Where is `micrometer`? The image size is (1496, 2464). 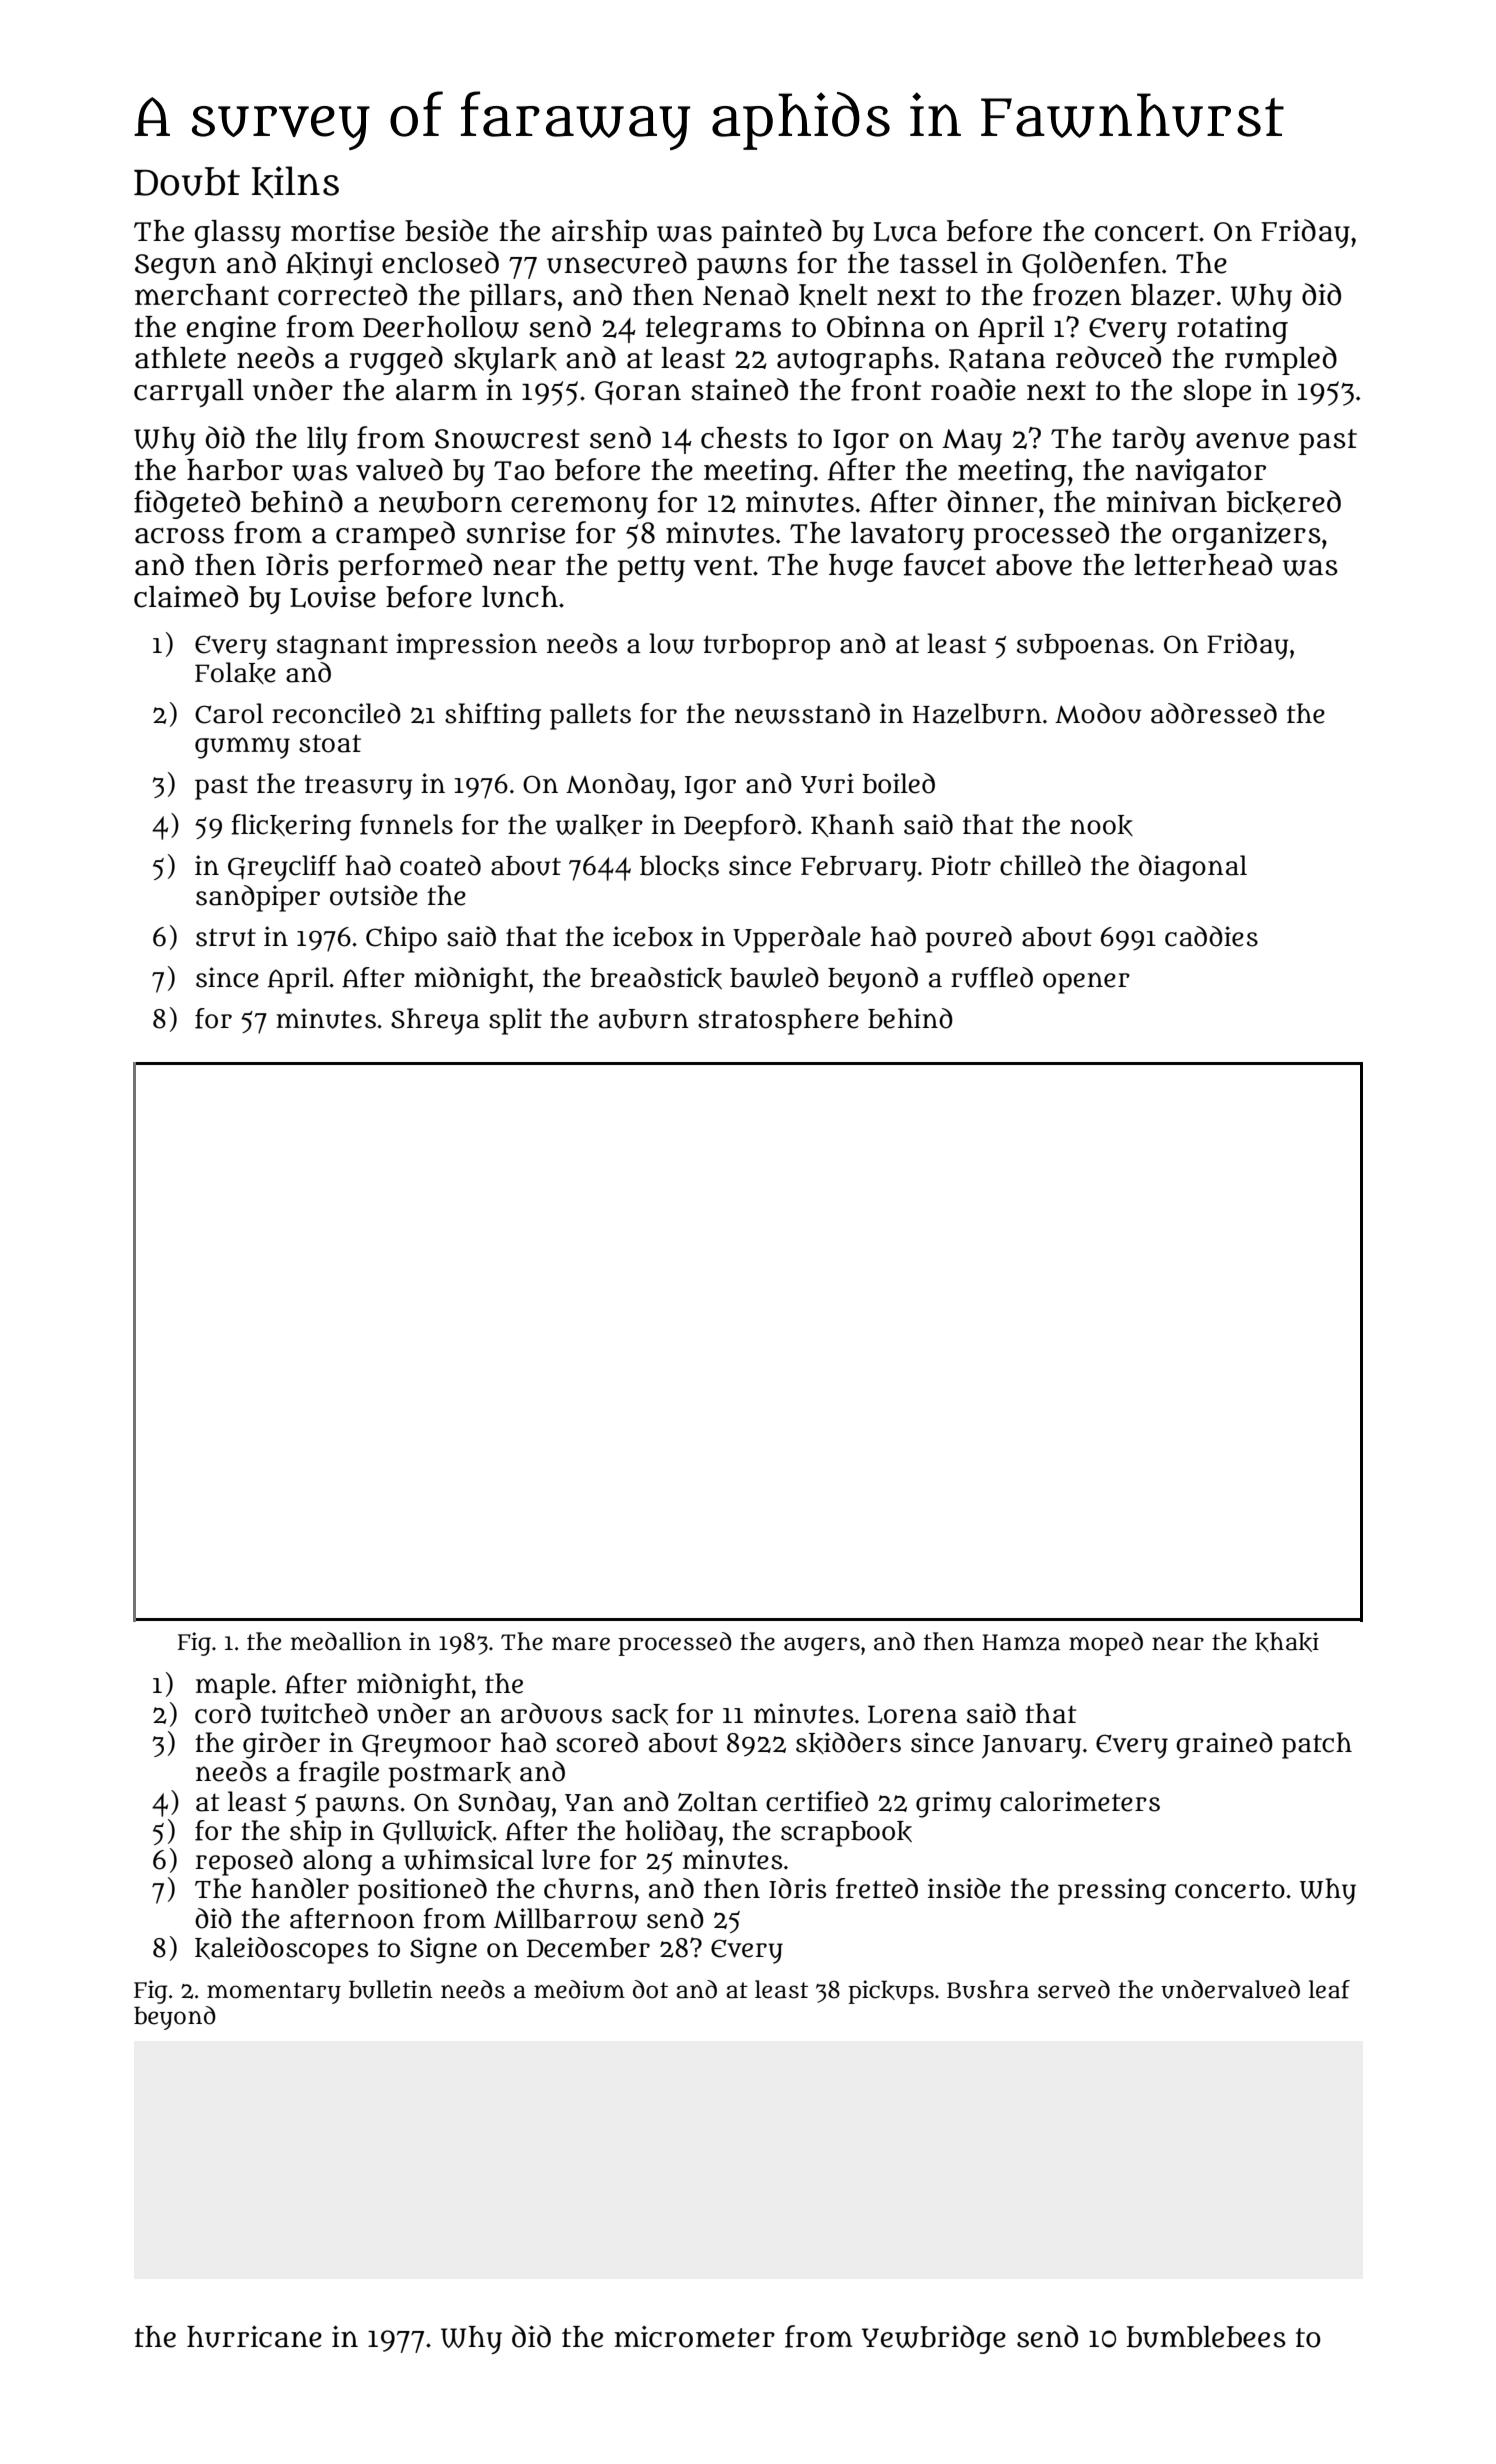
micrometer is located at coordinates (695, 2337).
